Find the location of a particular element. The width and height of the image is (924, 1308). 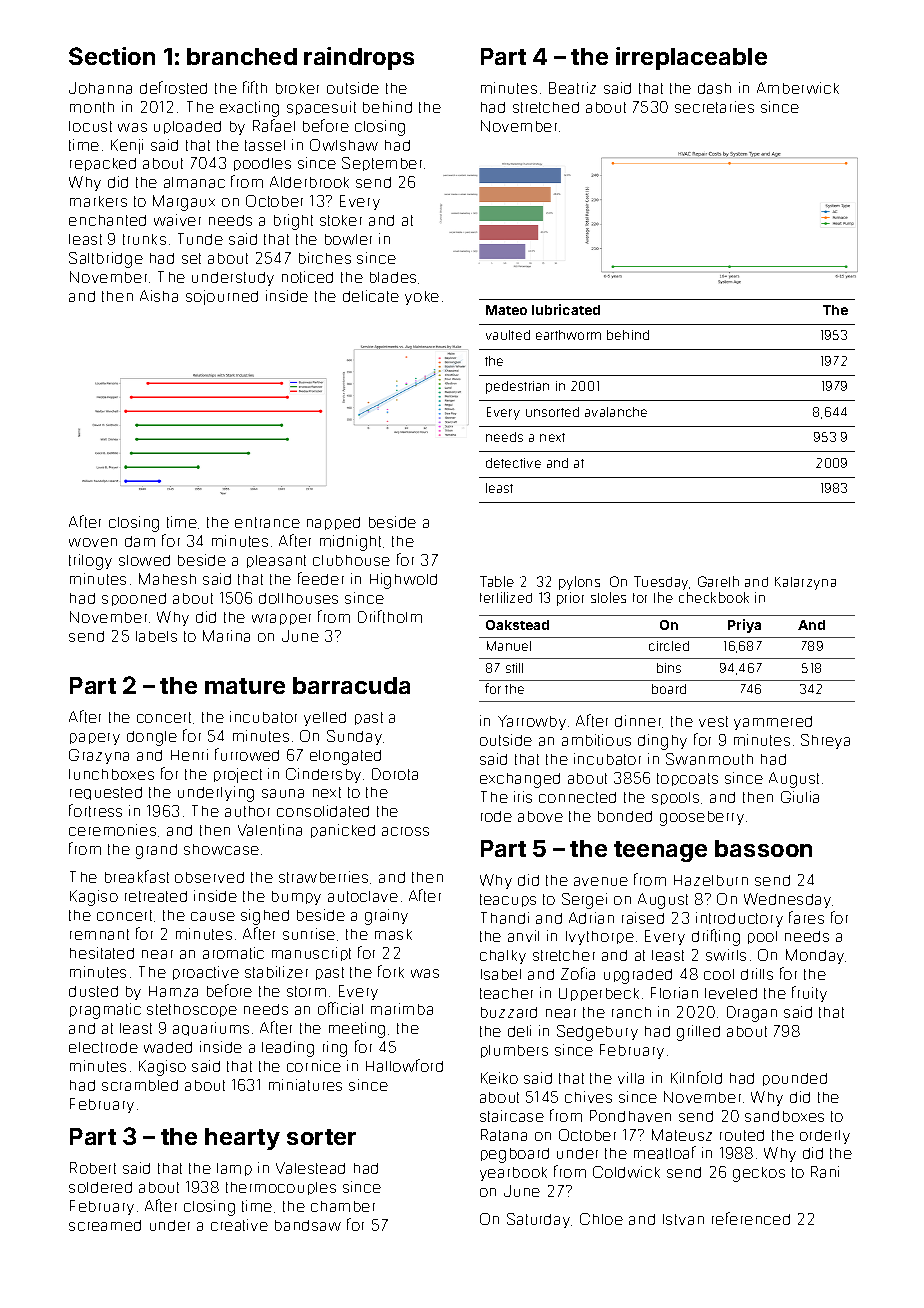

earthworm is located at coordinates (568, 335).
